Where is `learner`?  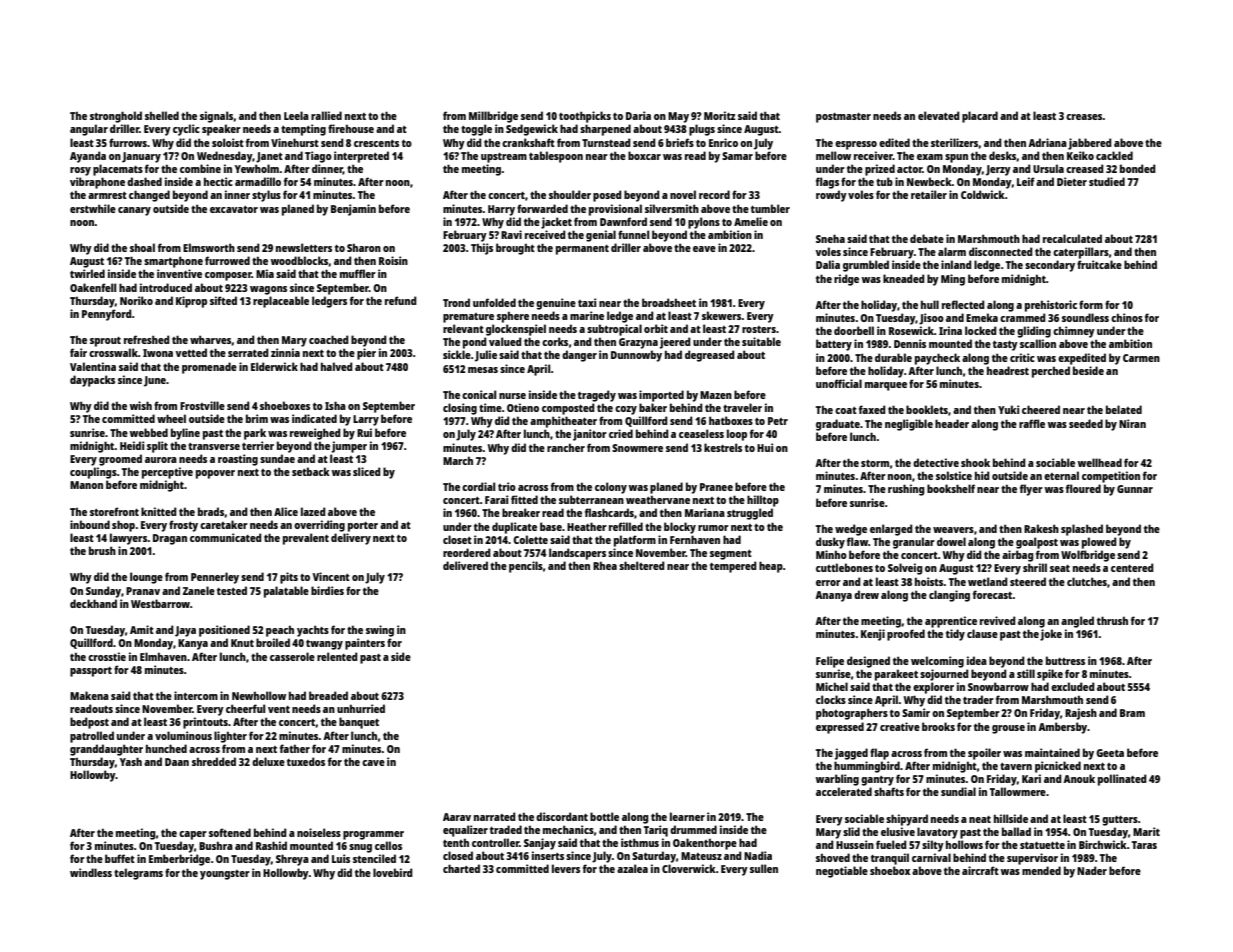
learner is located at coordinates (687, 816).
